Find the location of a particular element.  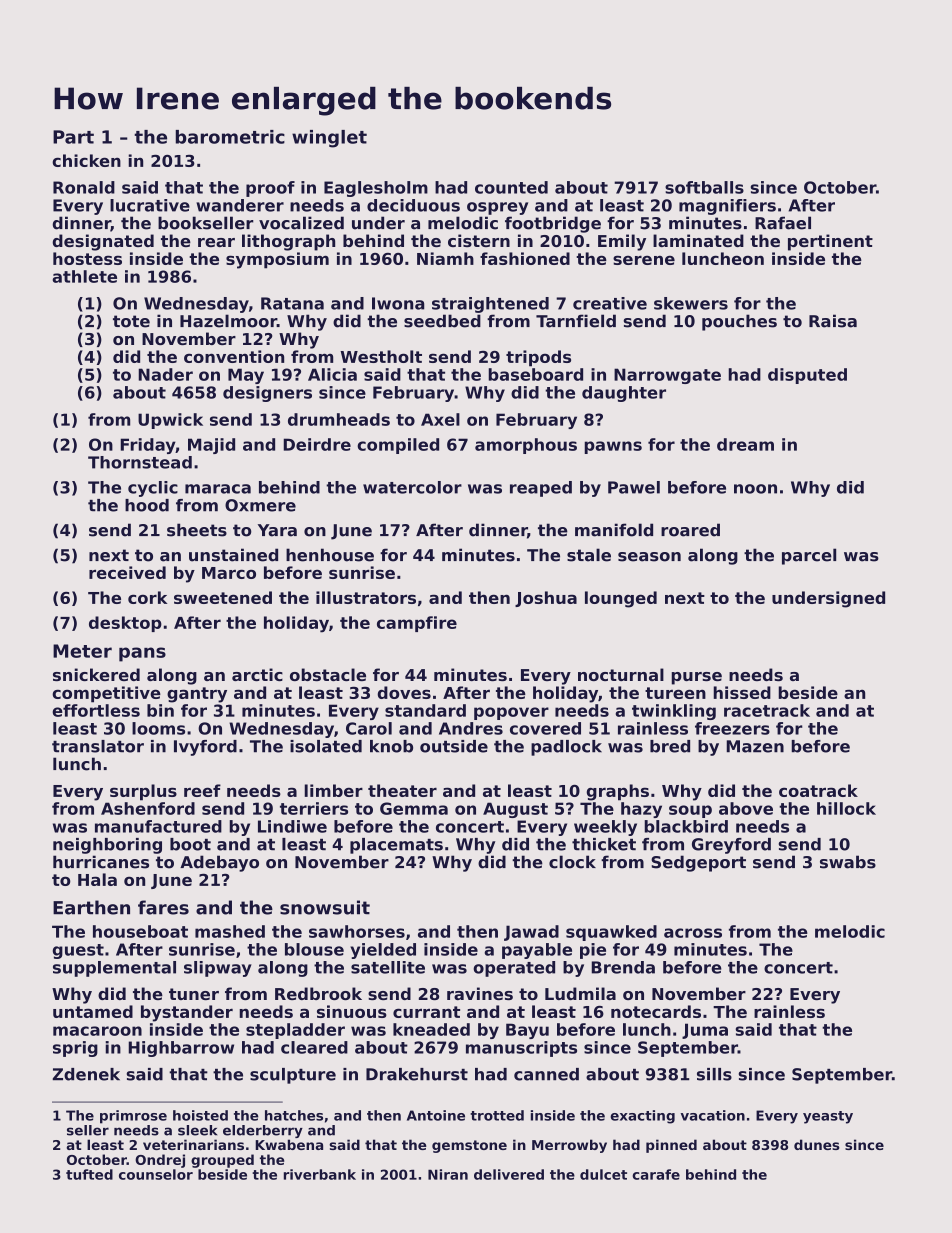

sleek is located at coordinates (197, 1130).
